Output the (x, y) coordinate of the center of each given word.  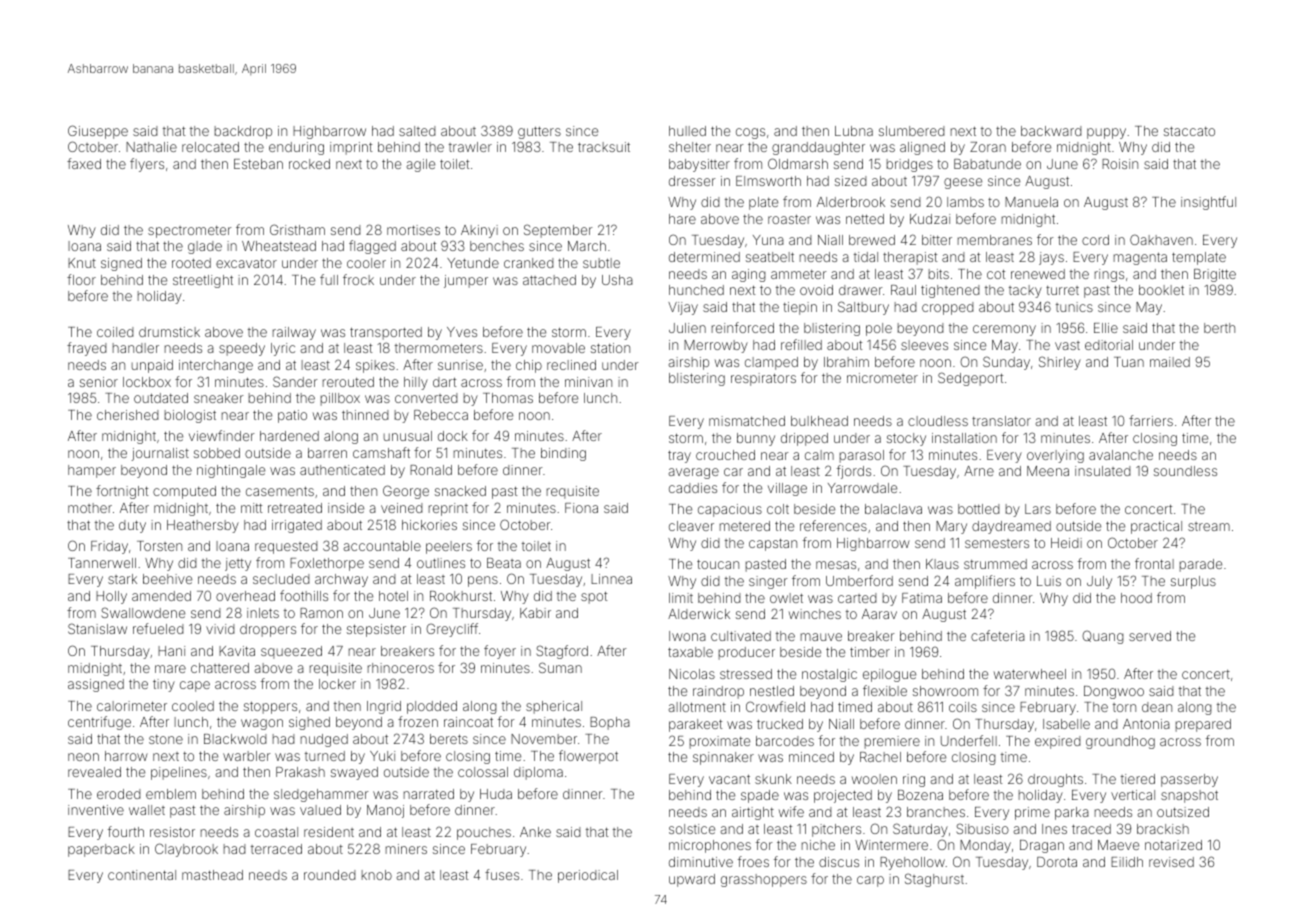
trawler (470, 147)
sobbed (217, 453)
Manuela (1031, 202)
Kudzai (930, 219)
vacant (729, 779)
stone (166, 739)
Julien (687, 328)
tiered (1138, 779)
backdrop (243, 132)
